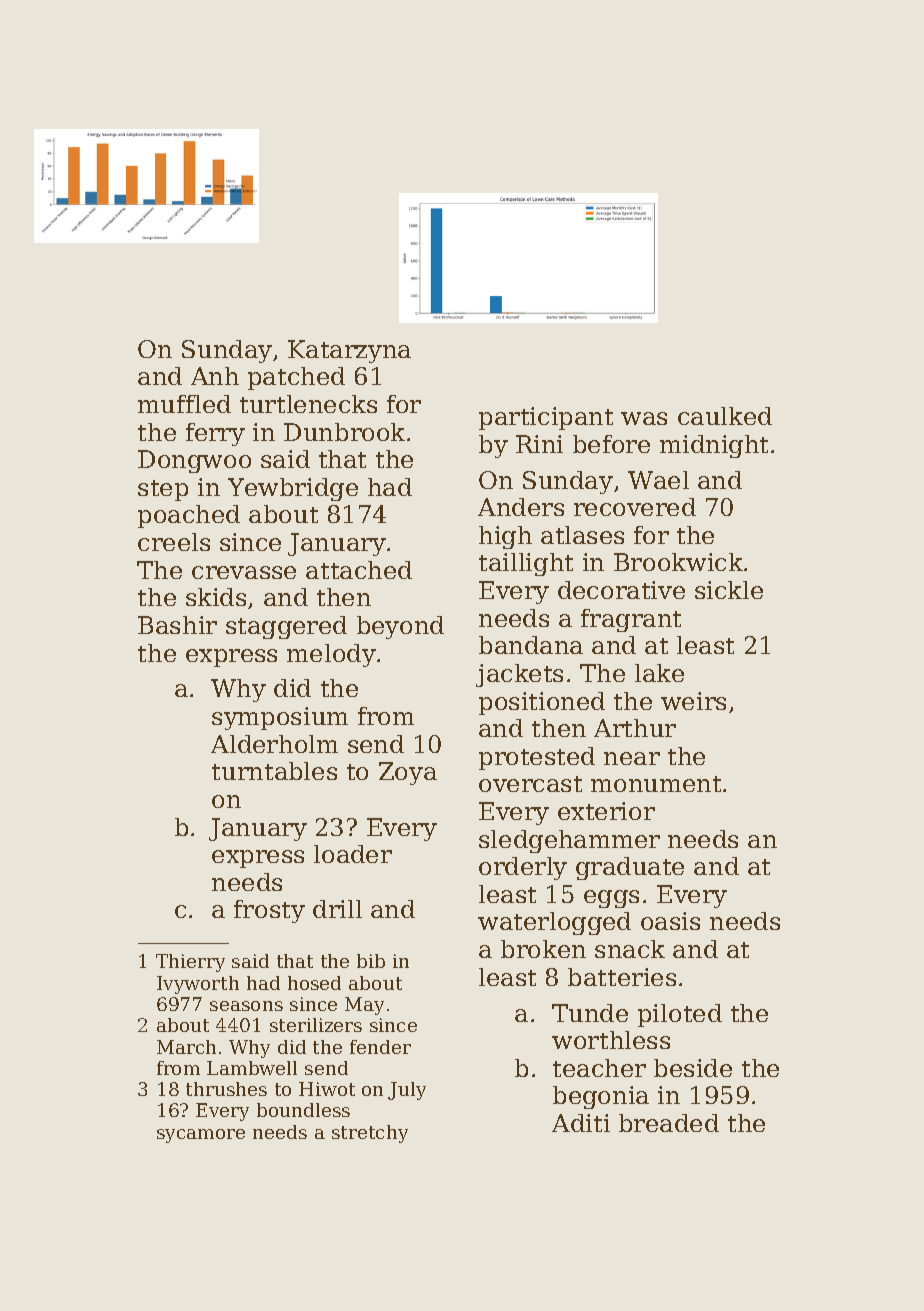 The width and height of the page is (924, 1311). Describe the element at coordinates (349, 351) in the page. I see `Katarzyna` at that location.
